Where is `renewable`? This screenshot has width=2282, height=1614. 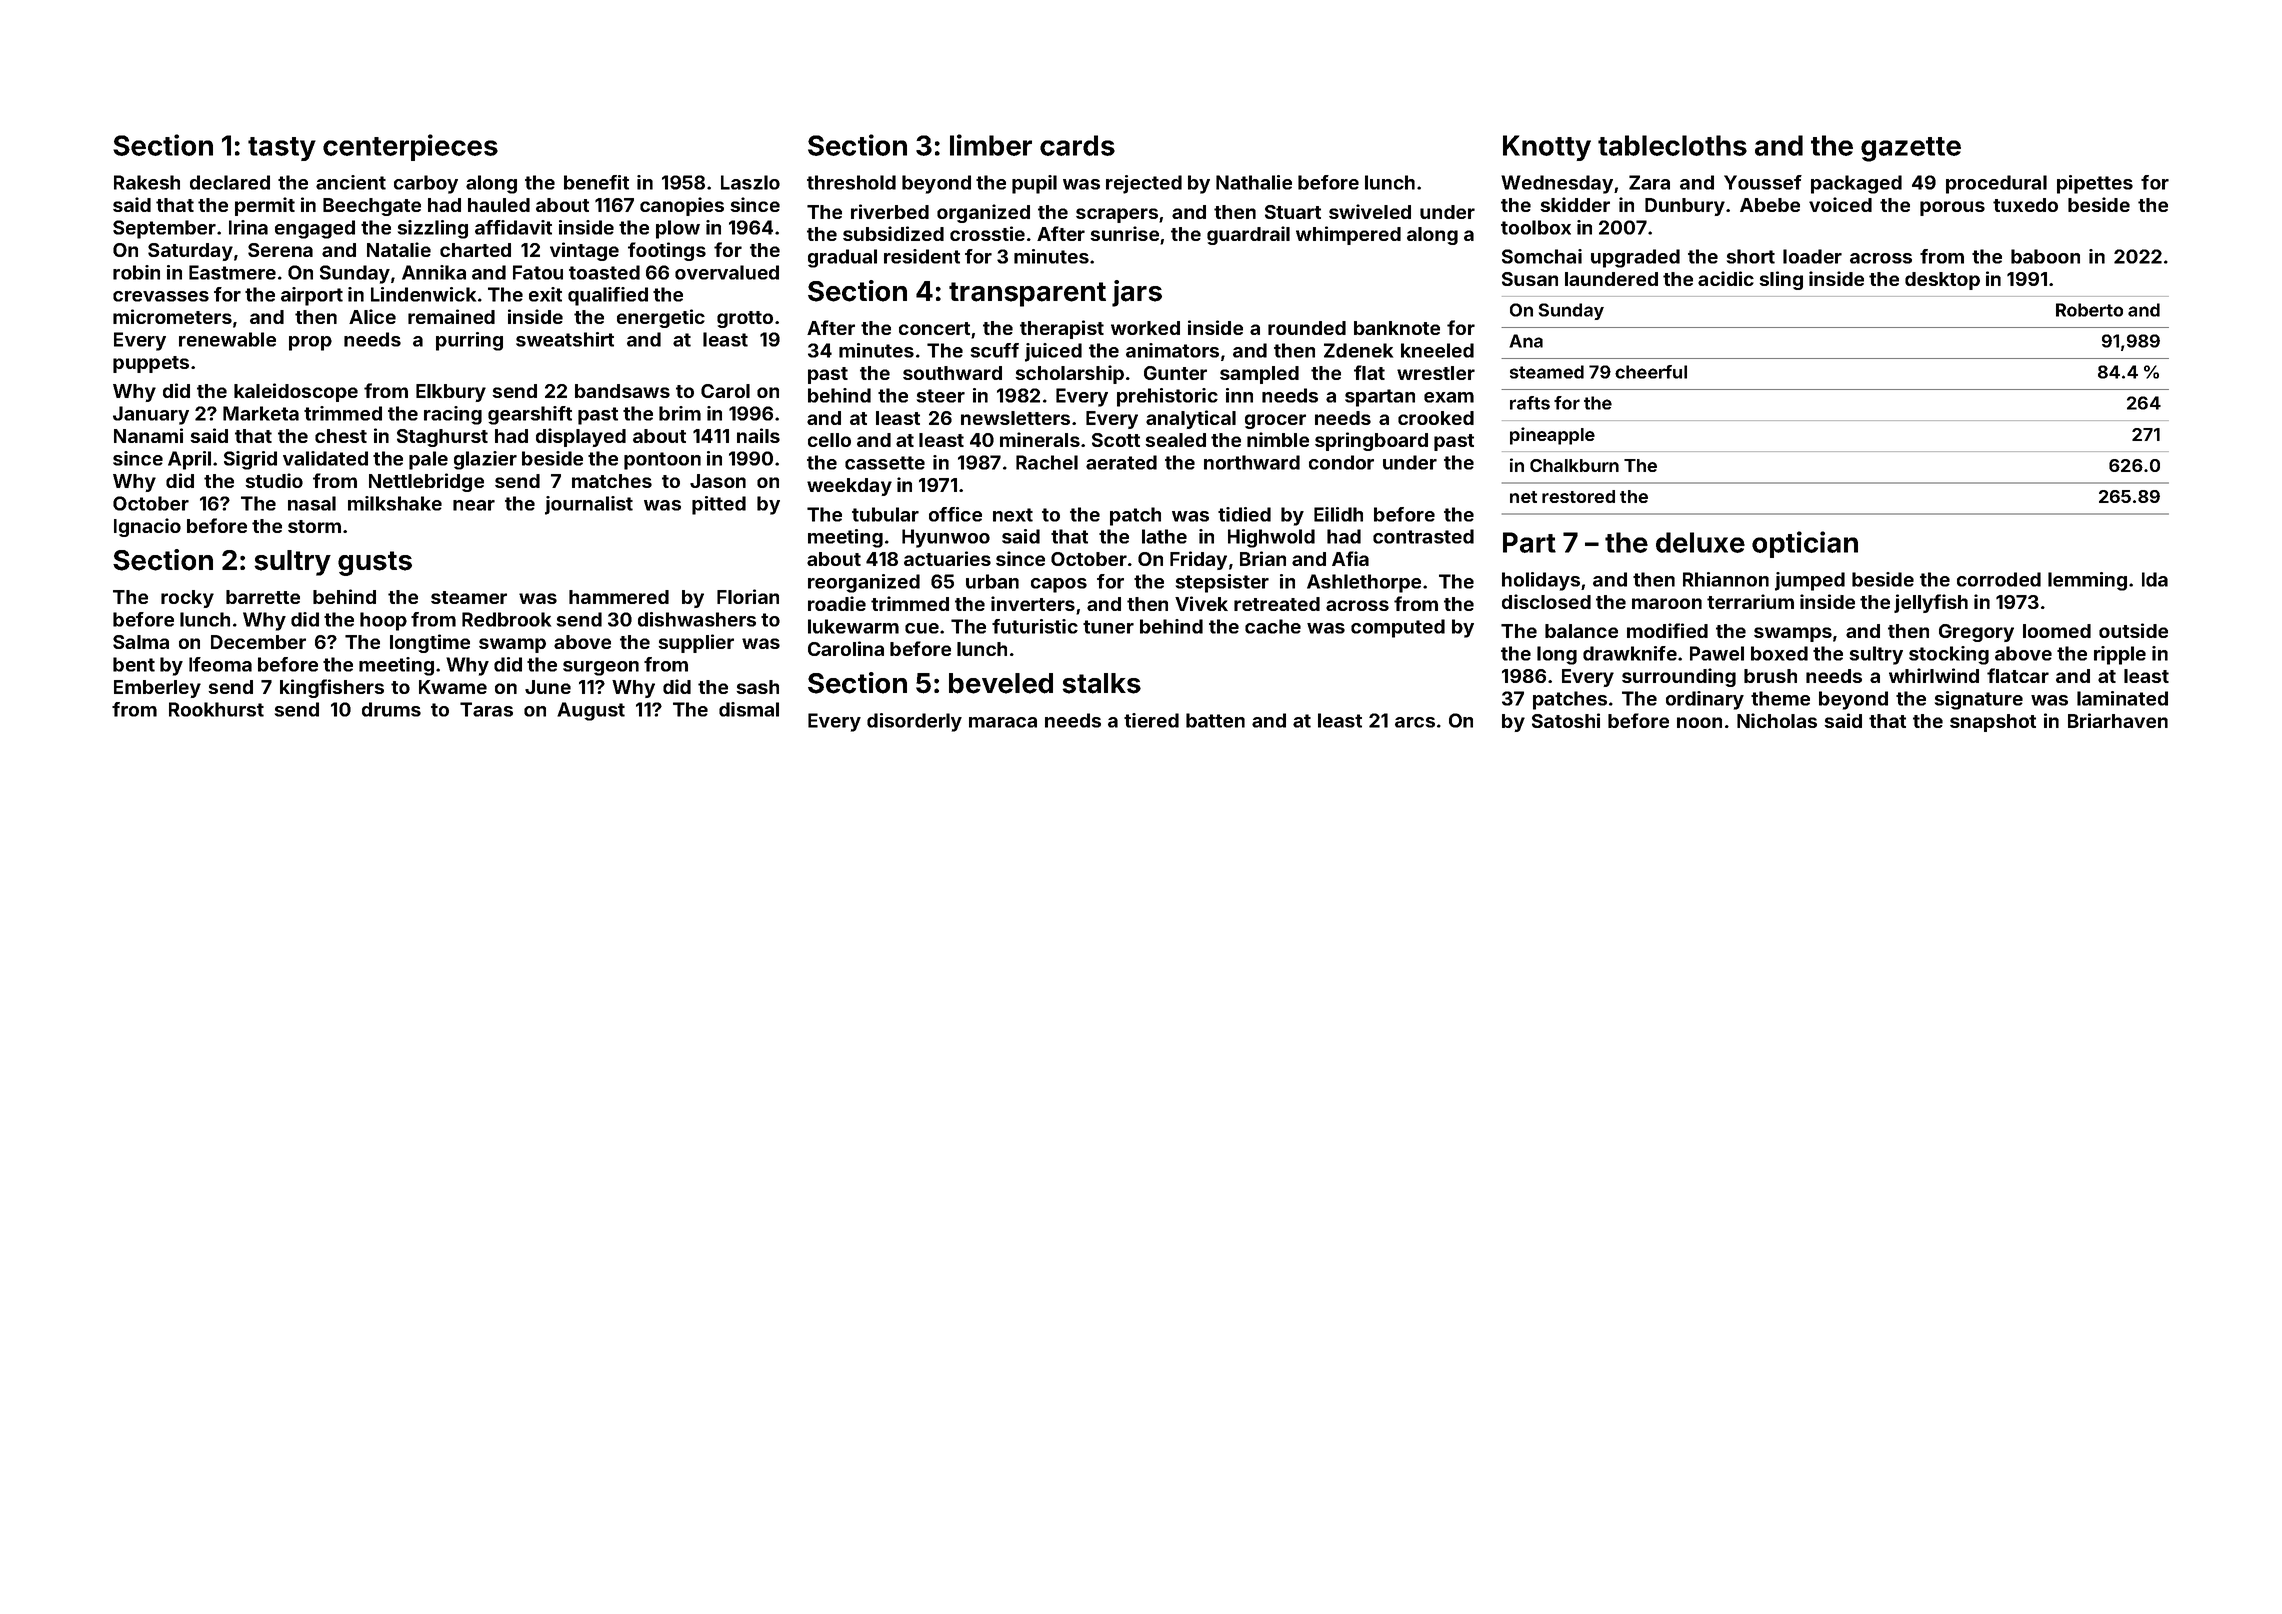 renewable is located at coordinates (227, 339).
